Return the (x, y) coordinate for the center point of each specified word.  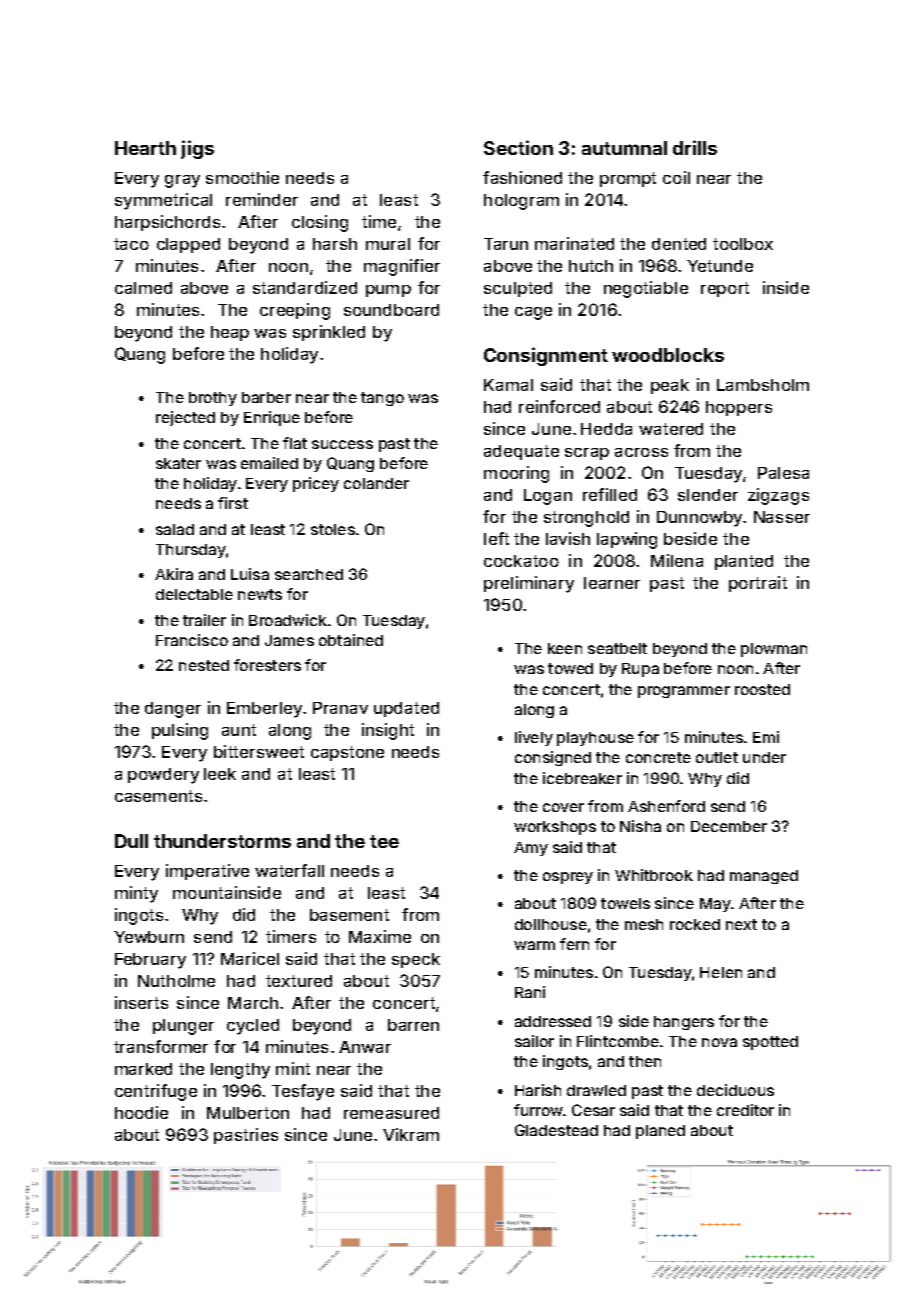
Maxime (380, 936)
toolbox (743, 244)
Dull (131, 841)
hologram (521, 202)
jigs (197, 149)
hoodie (141, 1112)
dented (679, 244)
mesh (644, 924)
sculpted (518, 289)
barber (266, 397)
